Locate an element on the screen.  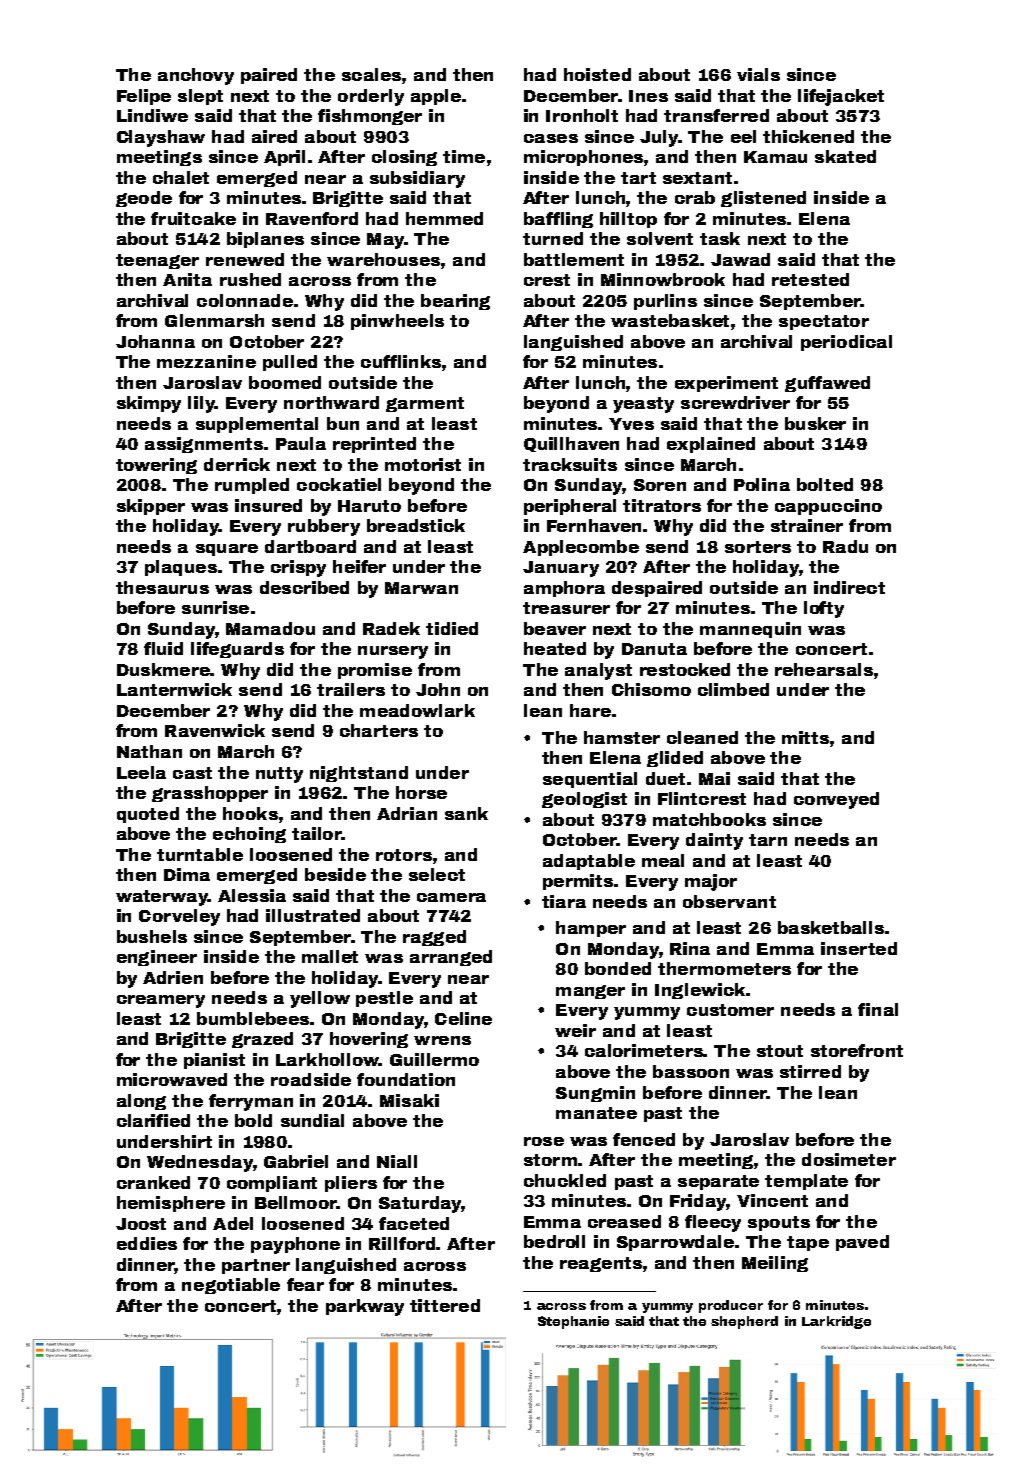
Duskmere is located at coordinates (163, 669).
